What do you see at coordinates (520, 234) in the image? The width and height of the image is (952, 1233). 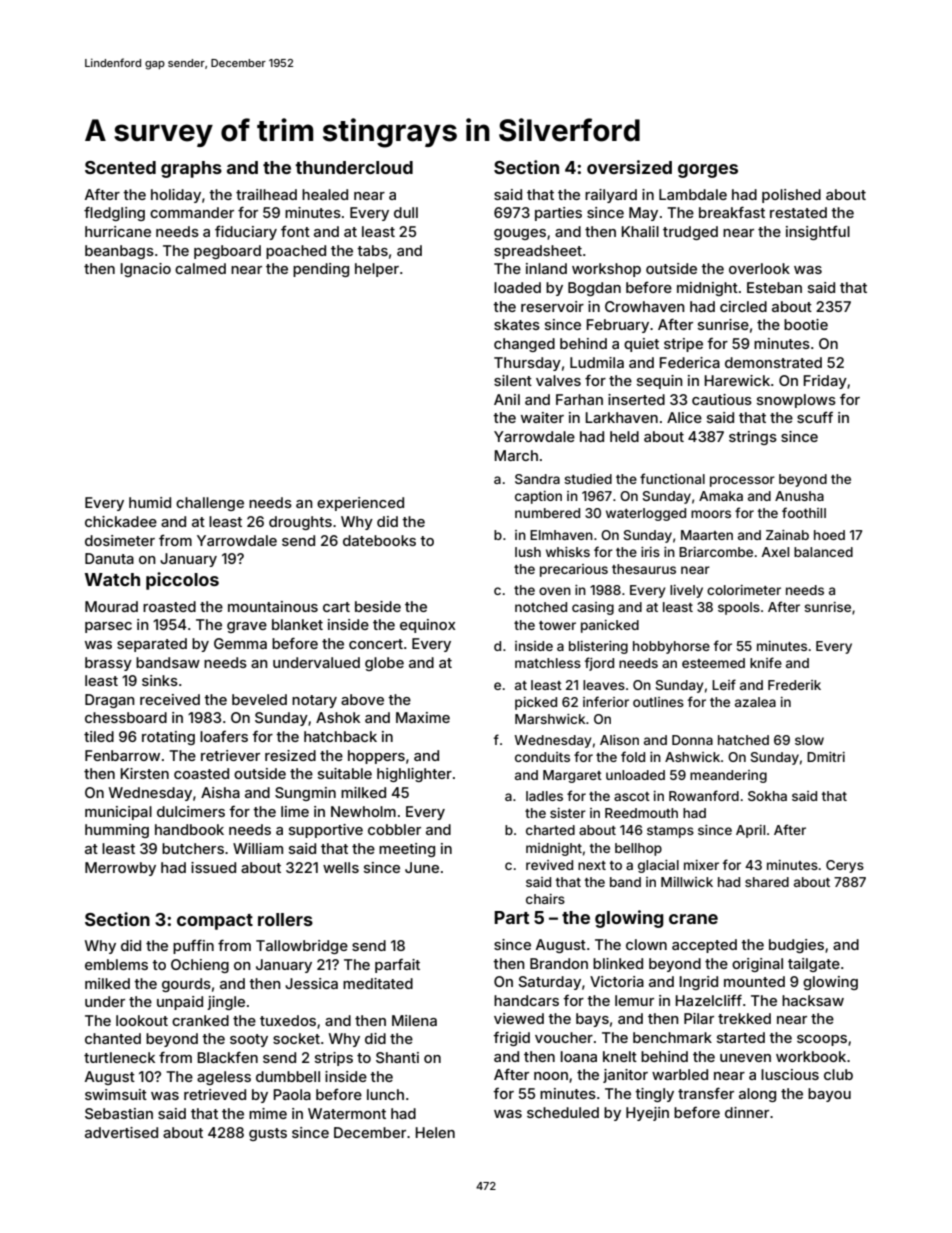 I see `gouges` at bounding box center [520, 234].
